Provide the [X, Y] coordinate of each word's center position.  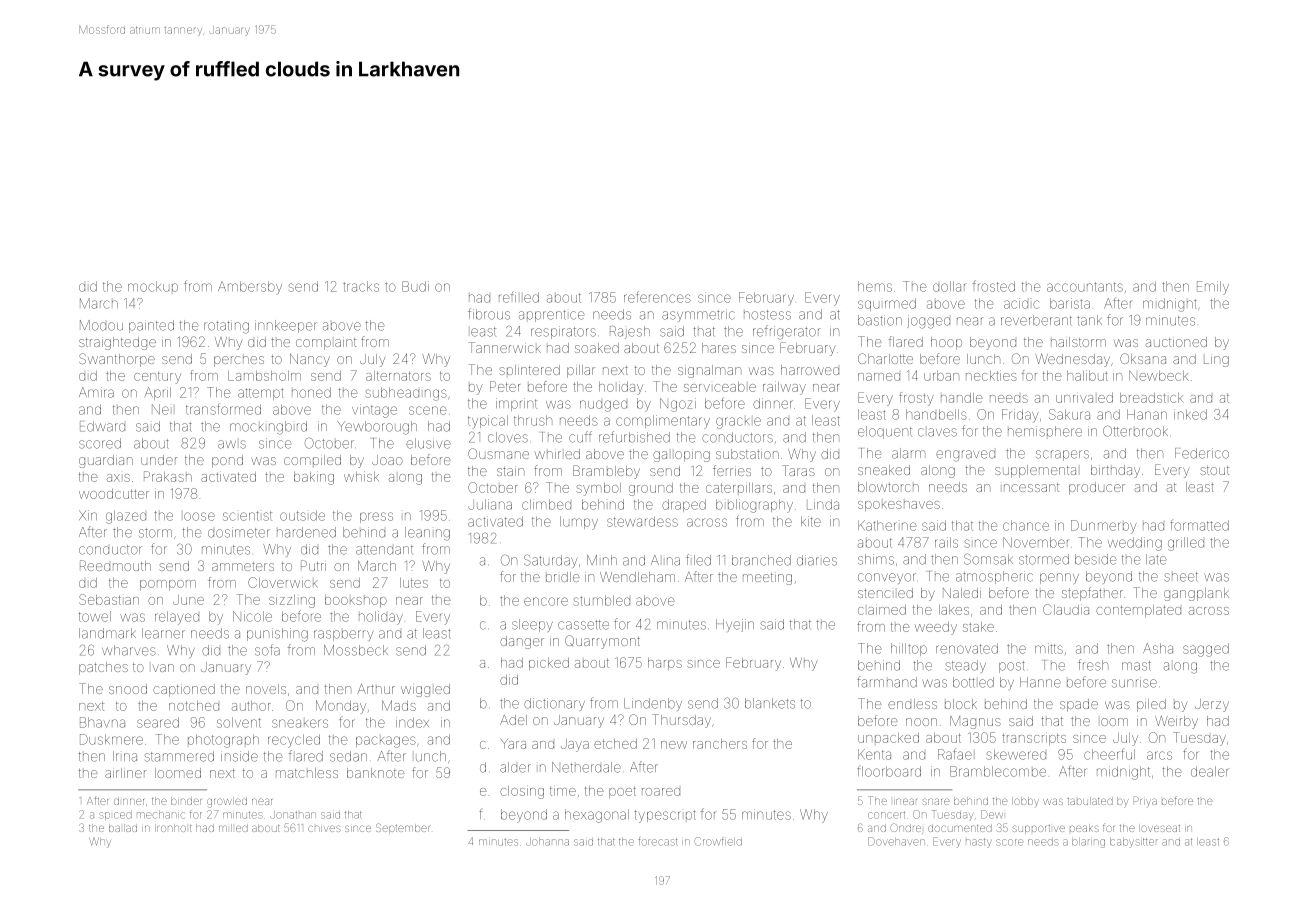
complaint [326, 344]
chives [324, 828]
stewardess [642, 521]
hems [875, 286]
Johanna [547, 842]
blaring [1088, 843]
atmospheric [994, 577]
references [657, 297]
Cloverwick [283, 582]
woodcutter [114, 494]
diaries [817, 560]
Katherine [887, 525]
